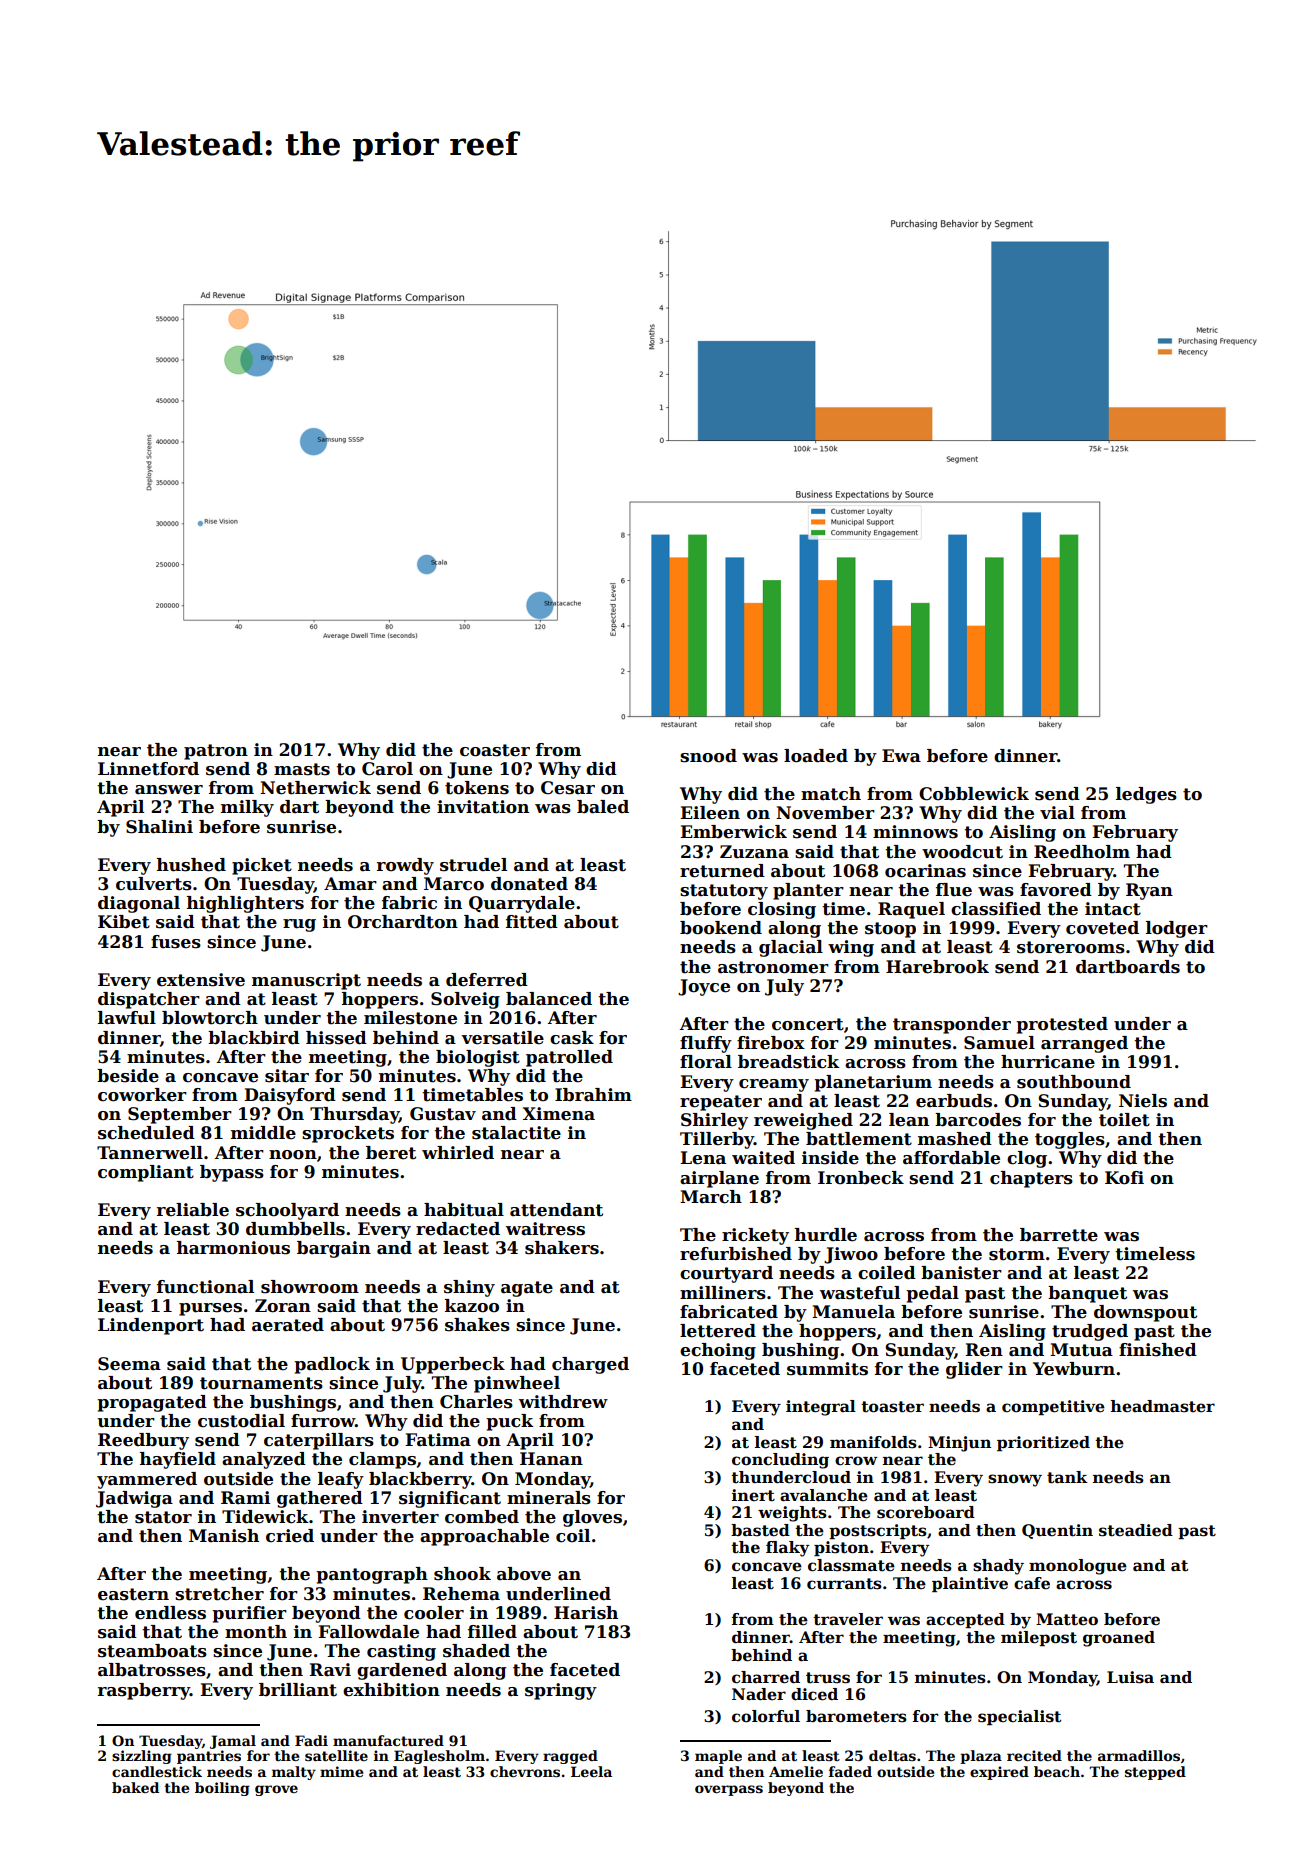 This screenshot has width=1315, height=1860. I want to click on grove, so click(276, 1790).
